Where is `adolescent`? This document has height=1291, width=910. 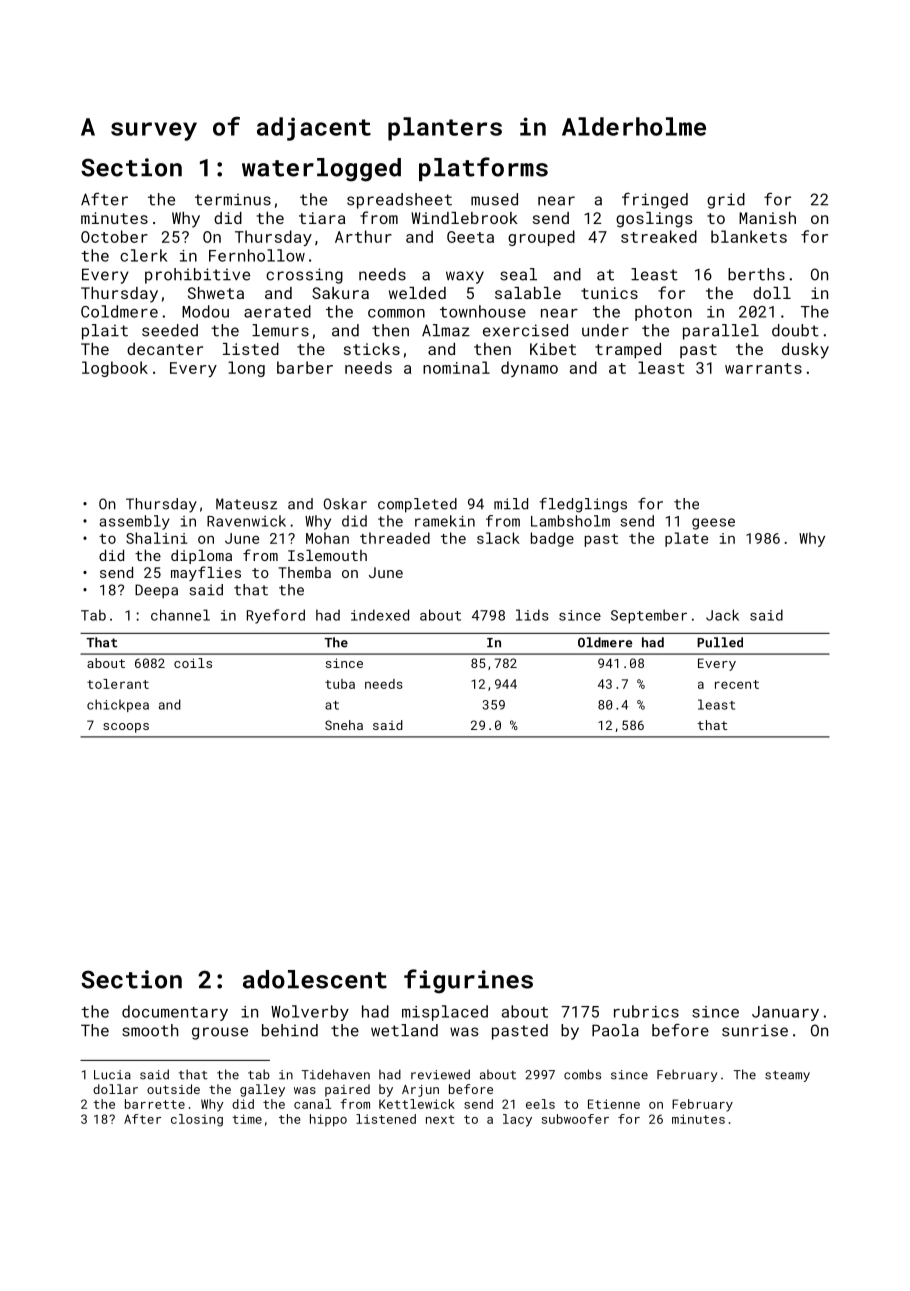
adolescent is located at coordinates (315, 979).
